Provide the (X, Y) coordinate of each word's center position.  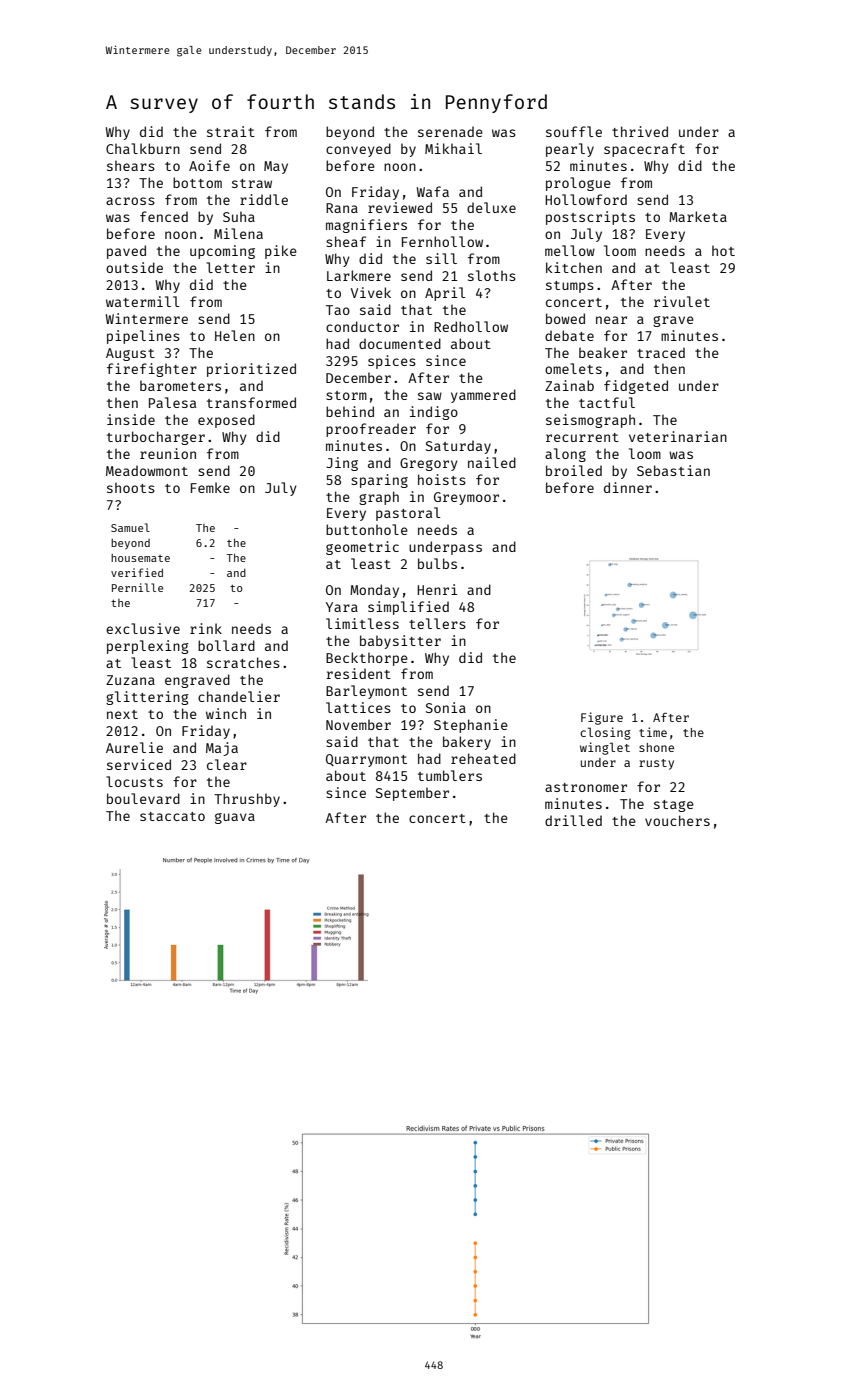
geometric (362, 548)
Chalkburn (143, 148)
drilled (573, 820)
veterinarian (678, 436)
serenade (450, 131)
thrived (640, 131)
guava (235, 818)
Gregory (429, 464)
